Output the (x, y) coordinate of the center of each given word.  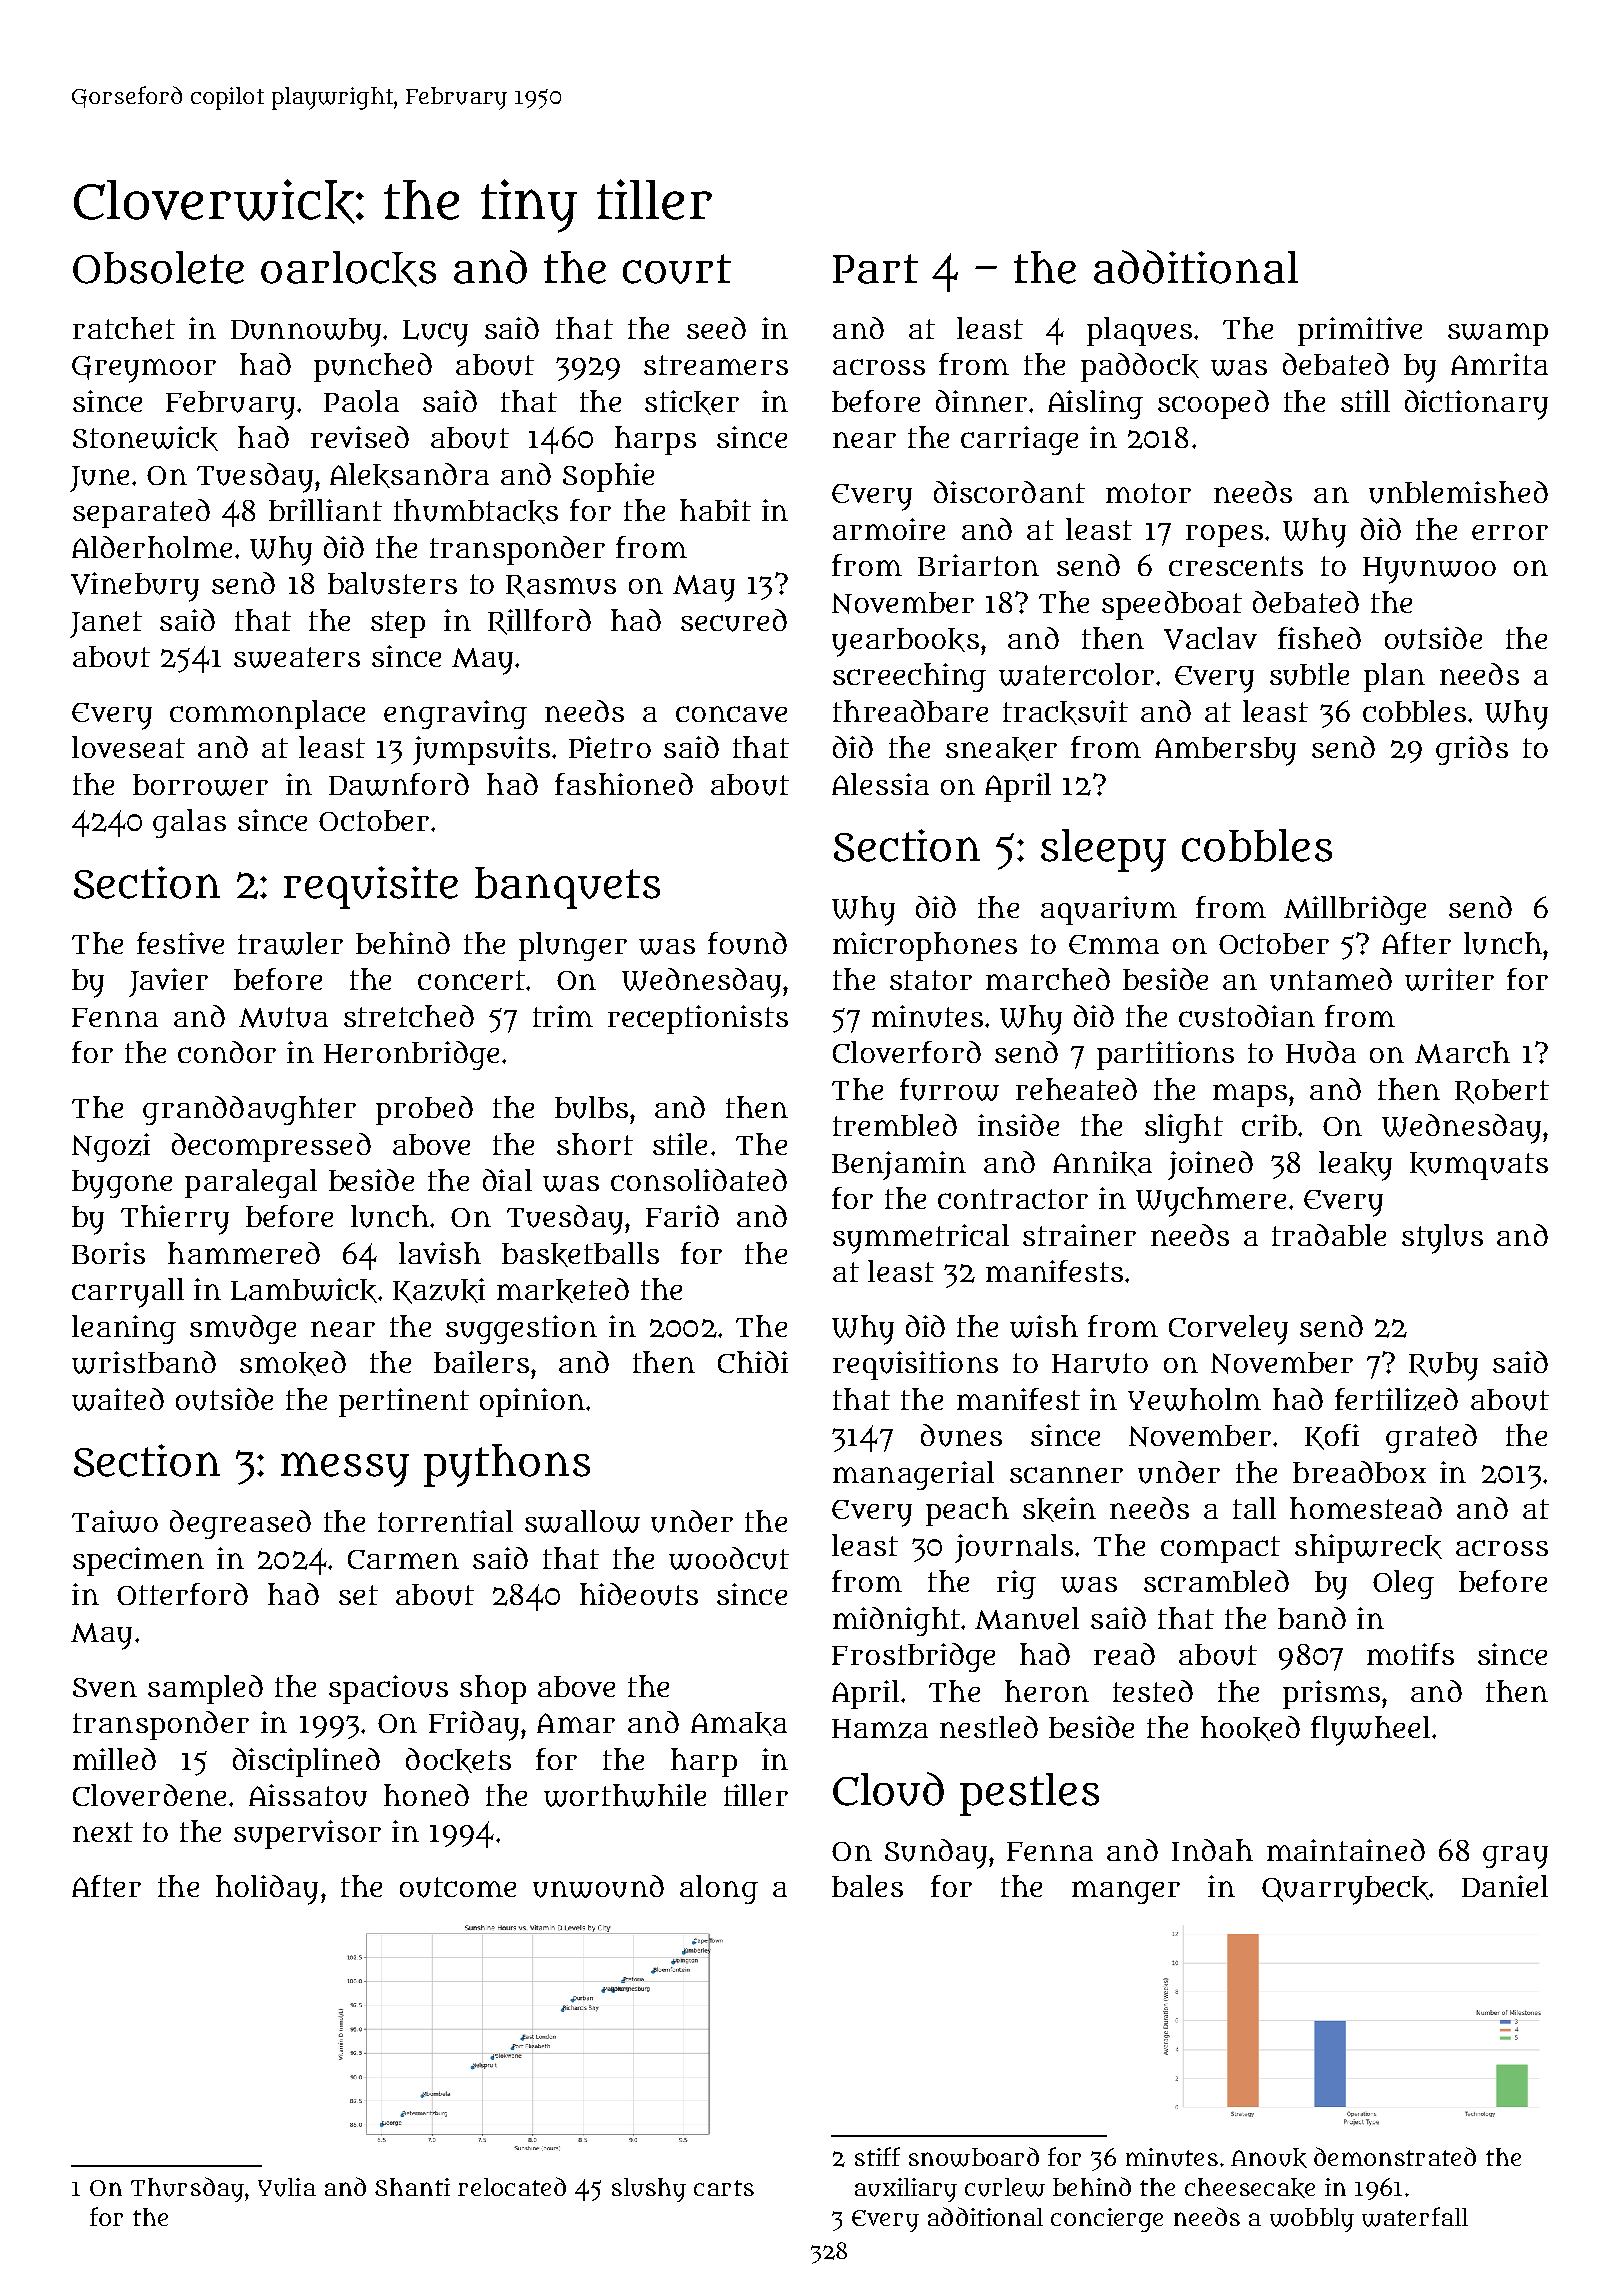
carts (724, 2188)
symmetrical (921, 1239)
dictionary (1476, 405)
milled (114, 1759)
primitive (1360, 331)
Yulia (287, 2187)
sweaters (297, 657)
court (677, 269)
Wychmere (1211, 1202)
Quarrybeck (1345, 1890)
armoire (889, 529)
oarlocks (348, 269)
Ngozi (111, 1147)
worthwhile (625, 1795)
